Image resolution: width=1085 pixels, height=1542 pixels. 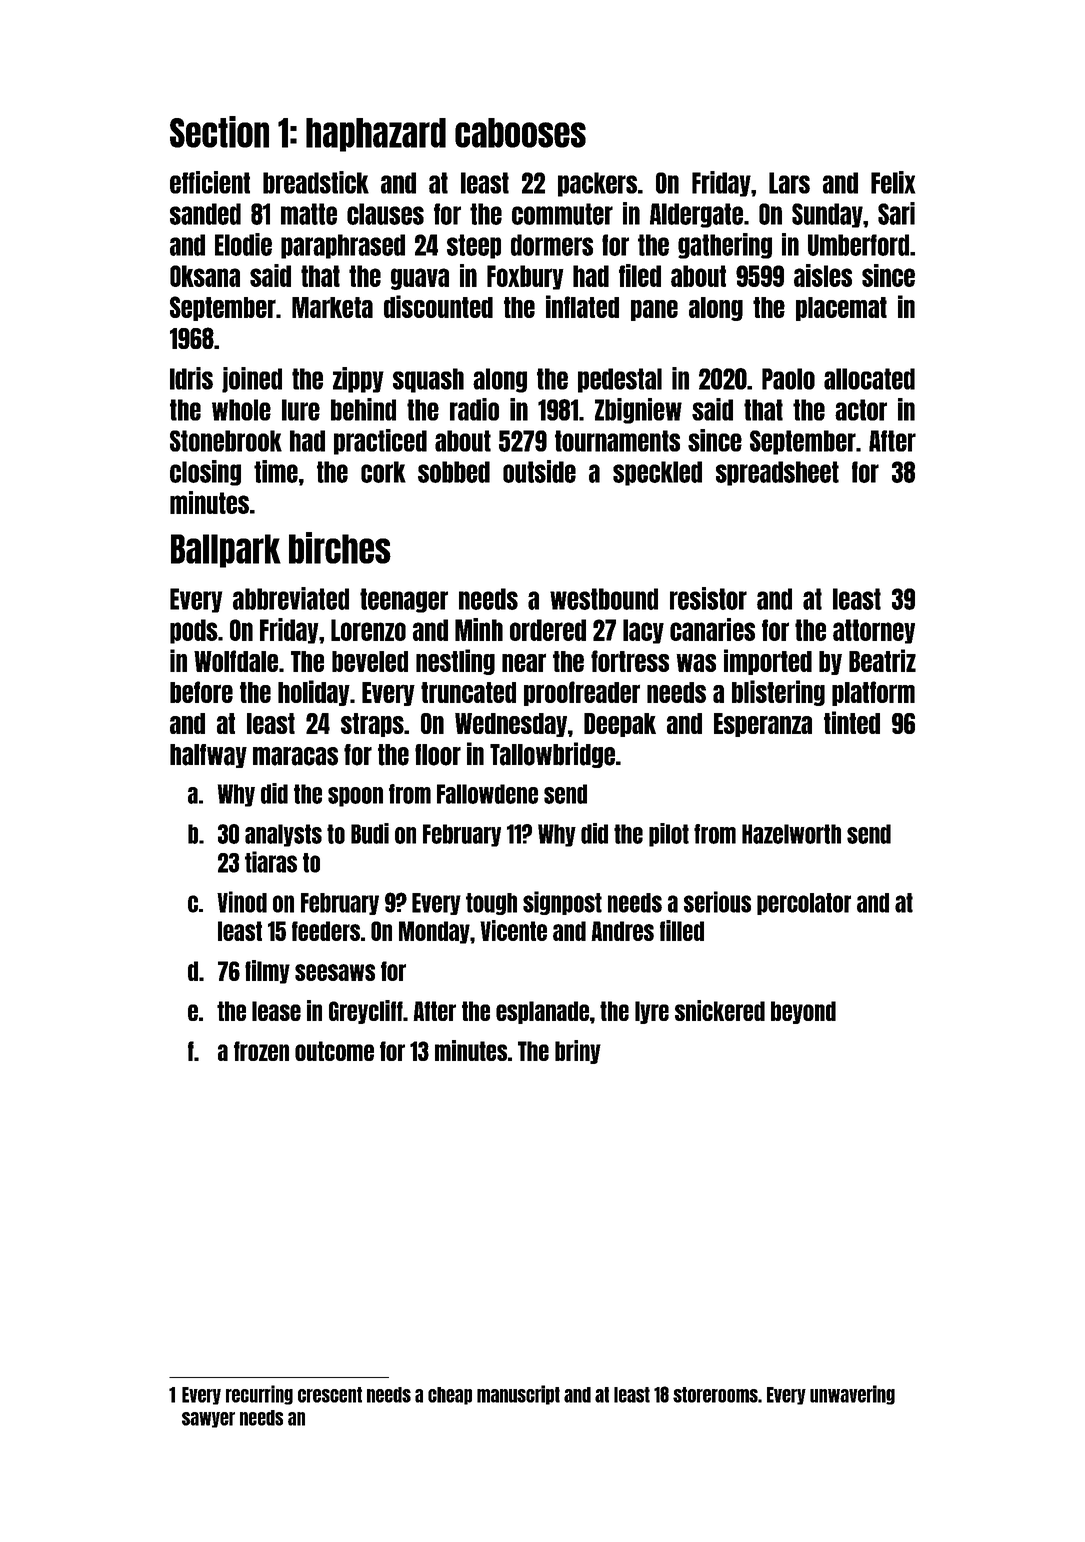 What do you see at coordinates (852, 1395) in the screenshot?
I see `unwavering` at bounding box center [852, 1395].
